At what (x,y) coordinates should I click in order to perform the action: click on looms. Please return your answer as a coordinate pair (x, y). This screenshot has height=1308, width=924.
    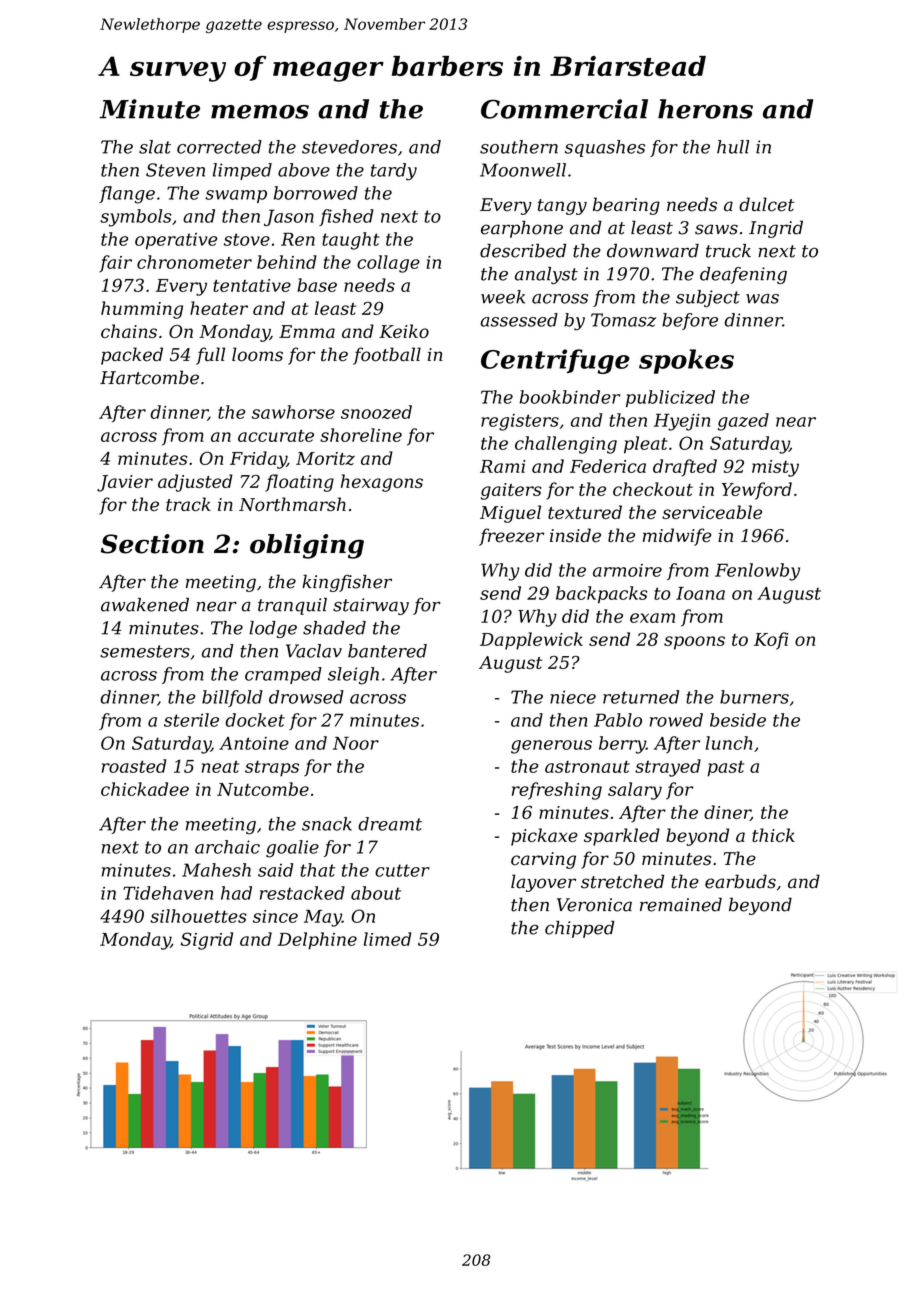
    Looking at the image, I should click on (257, 354).
